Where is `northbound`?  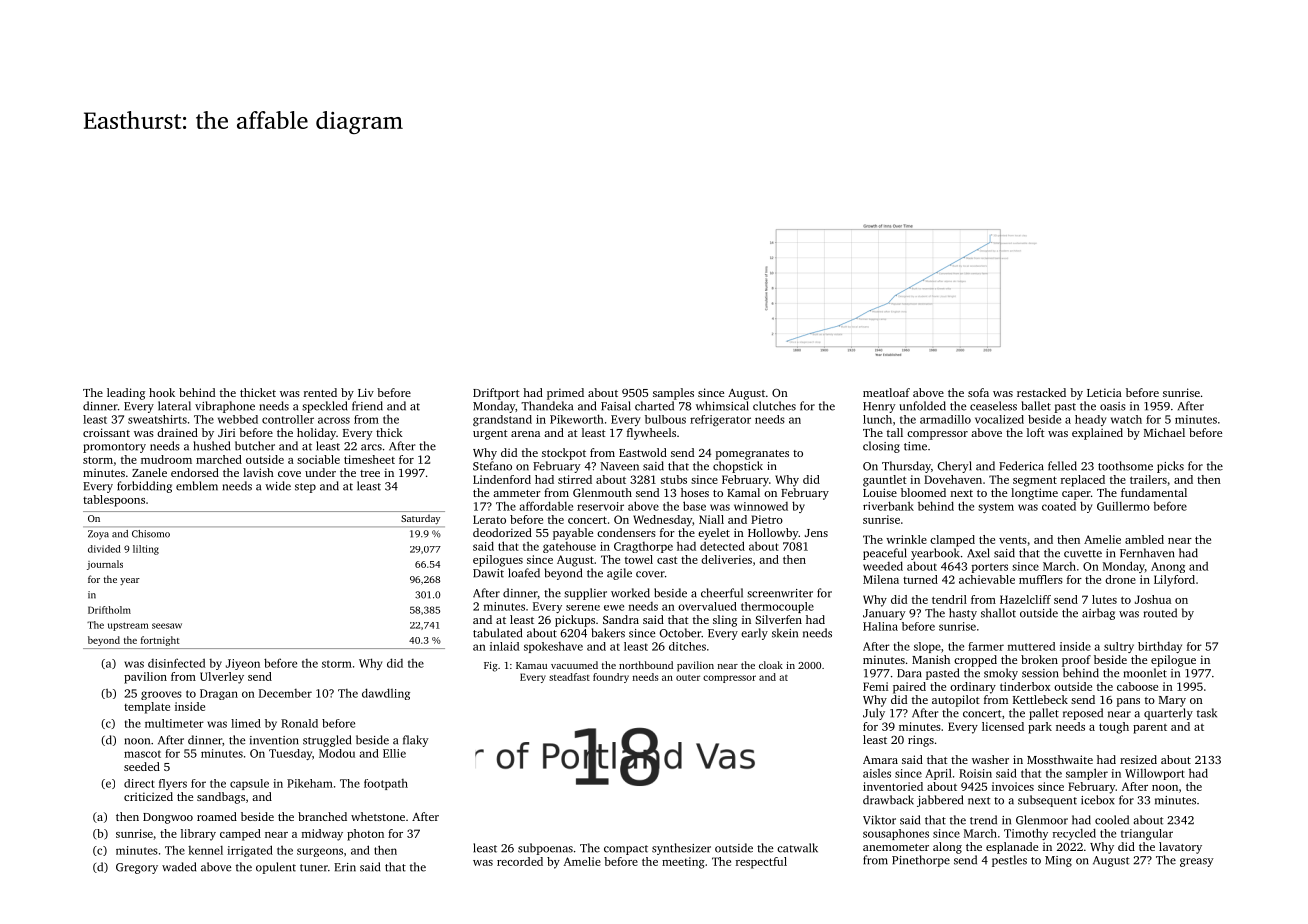
northbound is located at coordinates (646, 665).
